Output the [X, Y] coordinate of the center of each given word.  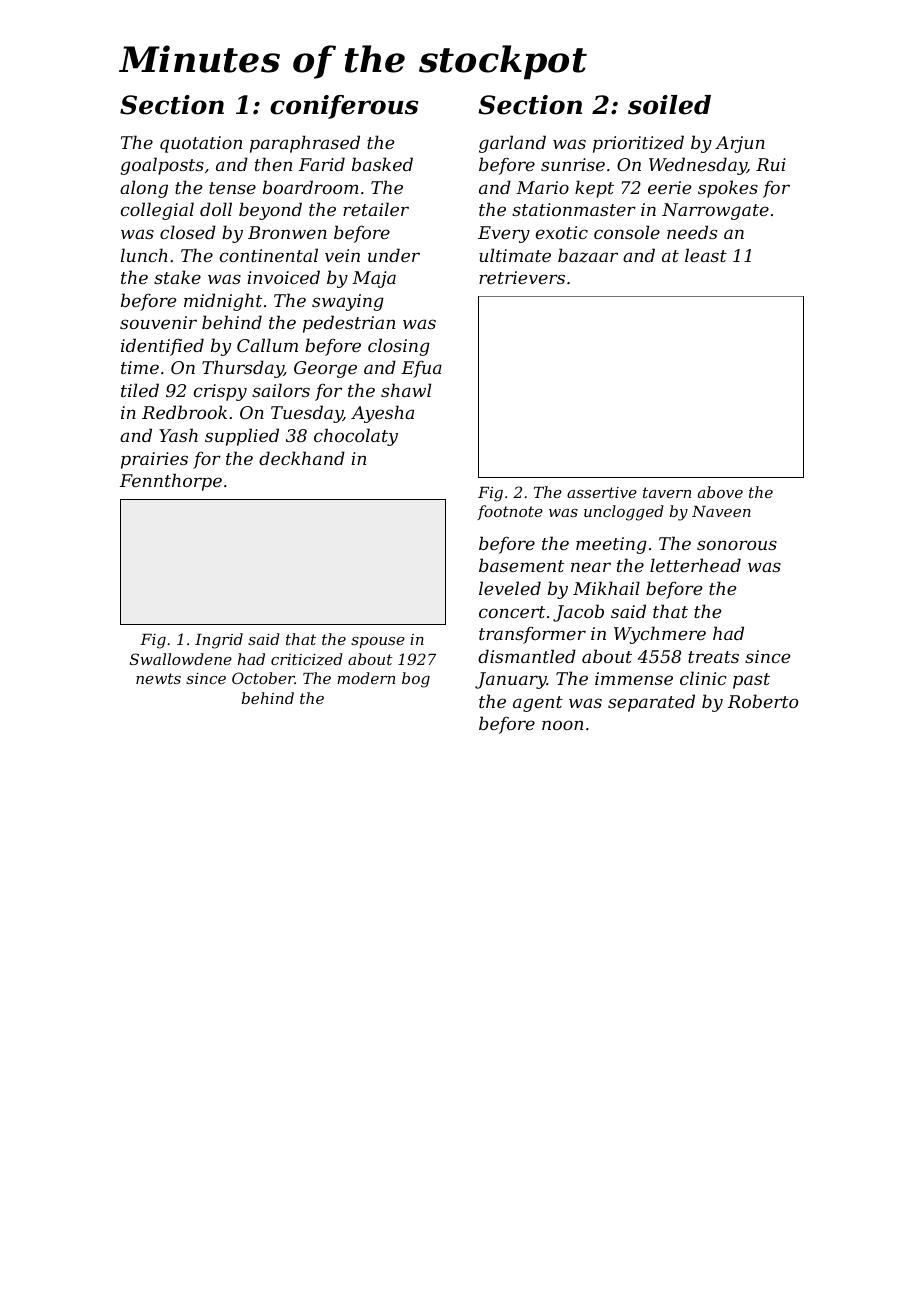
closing [399, 347]
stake [177, 277]
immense [634, 678]
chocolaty [356, 437]
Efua [421, 369]
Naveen [721, 511]
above [720, 492]
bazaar [588, 255]
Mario [542, 187]
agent [538, 704]
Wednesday [698, 166]
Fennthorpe [171, 482]
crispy [220, 392]
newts [158, 678]
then [273, 164]
